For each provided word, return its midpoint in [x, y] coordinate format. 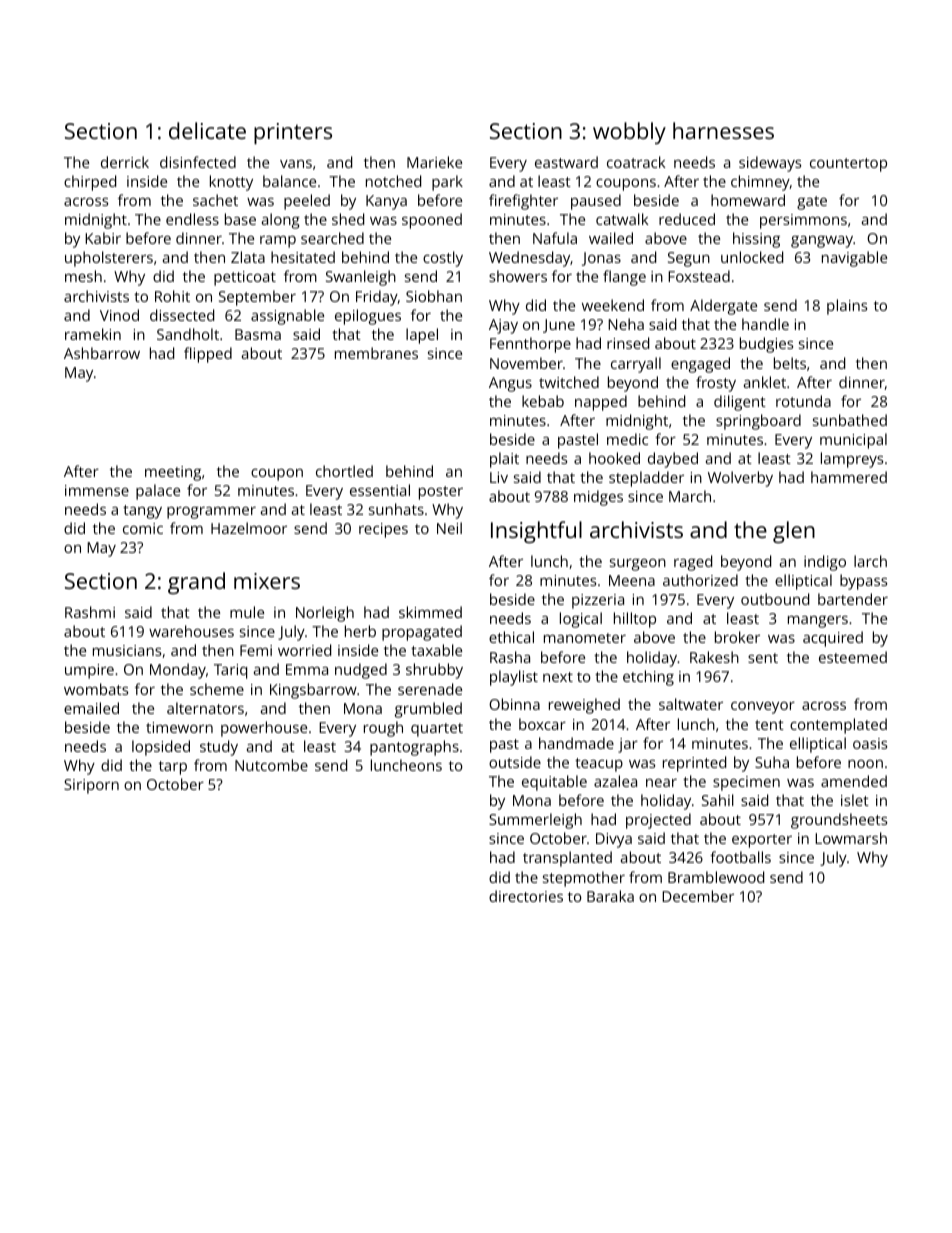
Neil [449, 528]
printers [293, 133]
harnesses [723, 130]
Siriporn [91, 786]
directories [526, 896]
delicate [207, 130]
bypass [863, 582]
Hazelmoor [249, 528]
